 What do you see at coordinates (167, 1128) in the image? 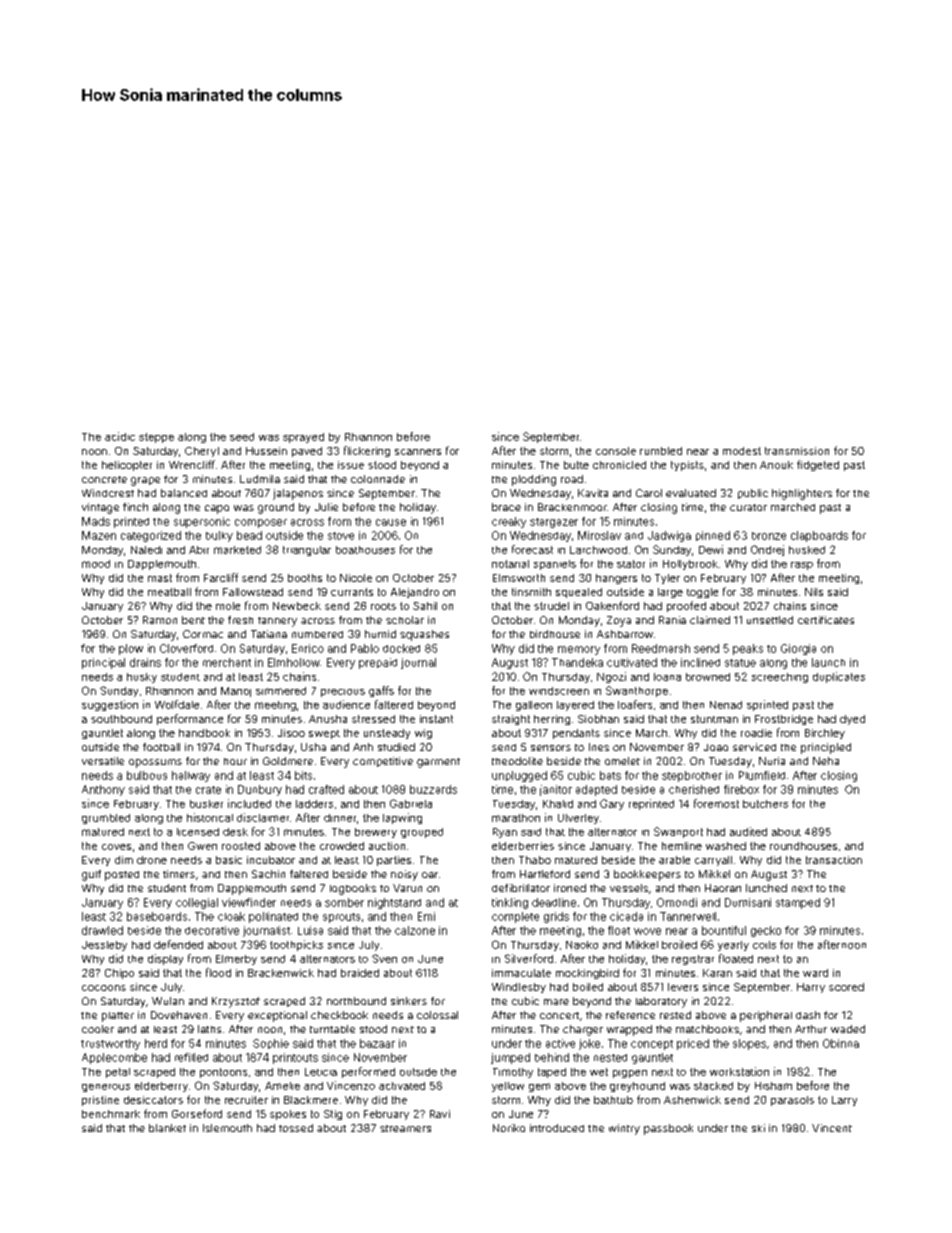
I see `blanket` at bounding box center [167, 1128].
